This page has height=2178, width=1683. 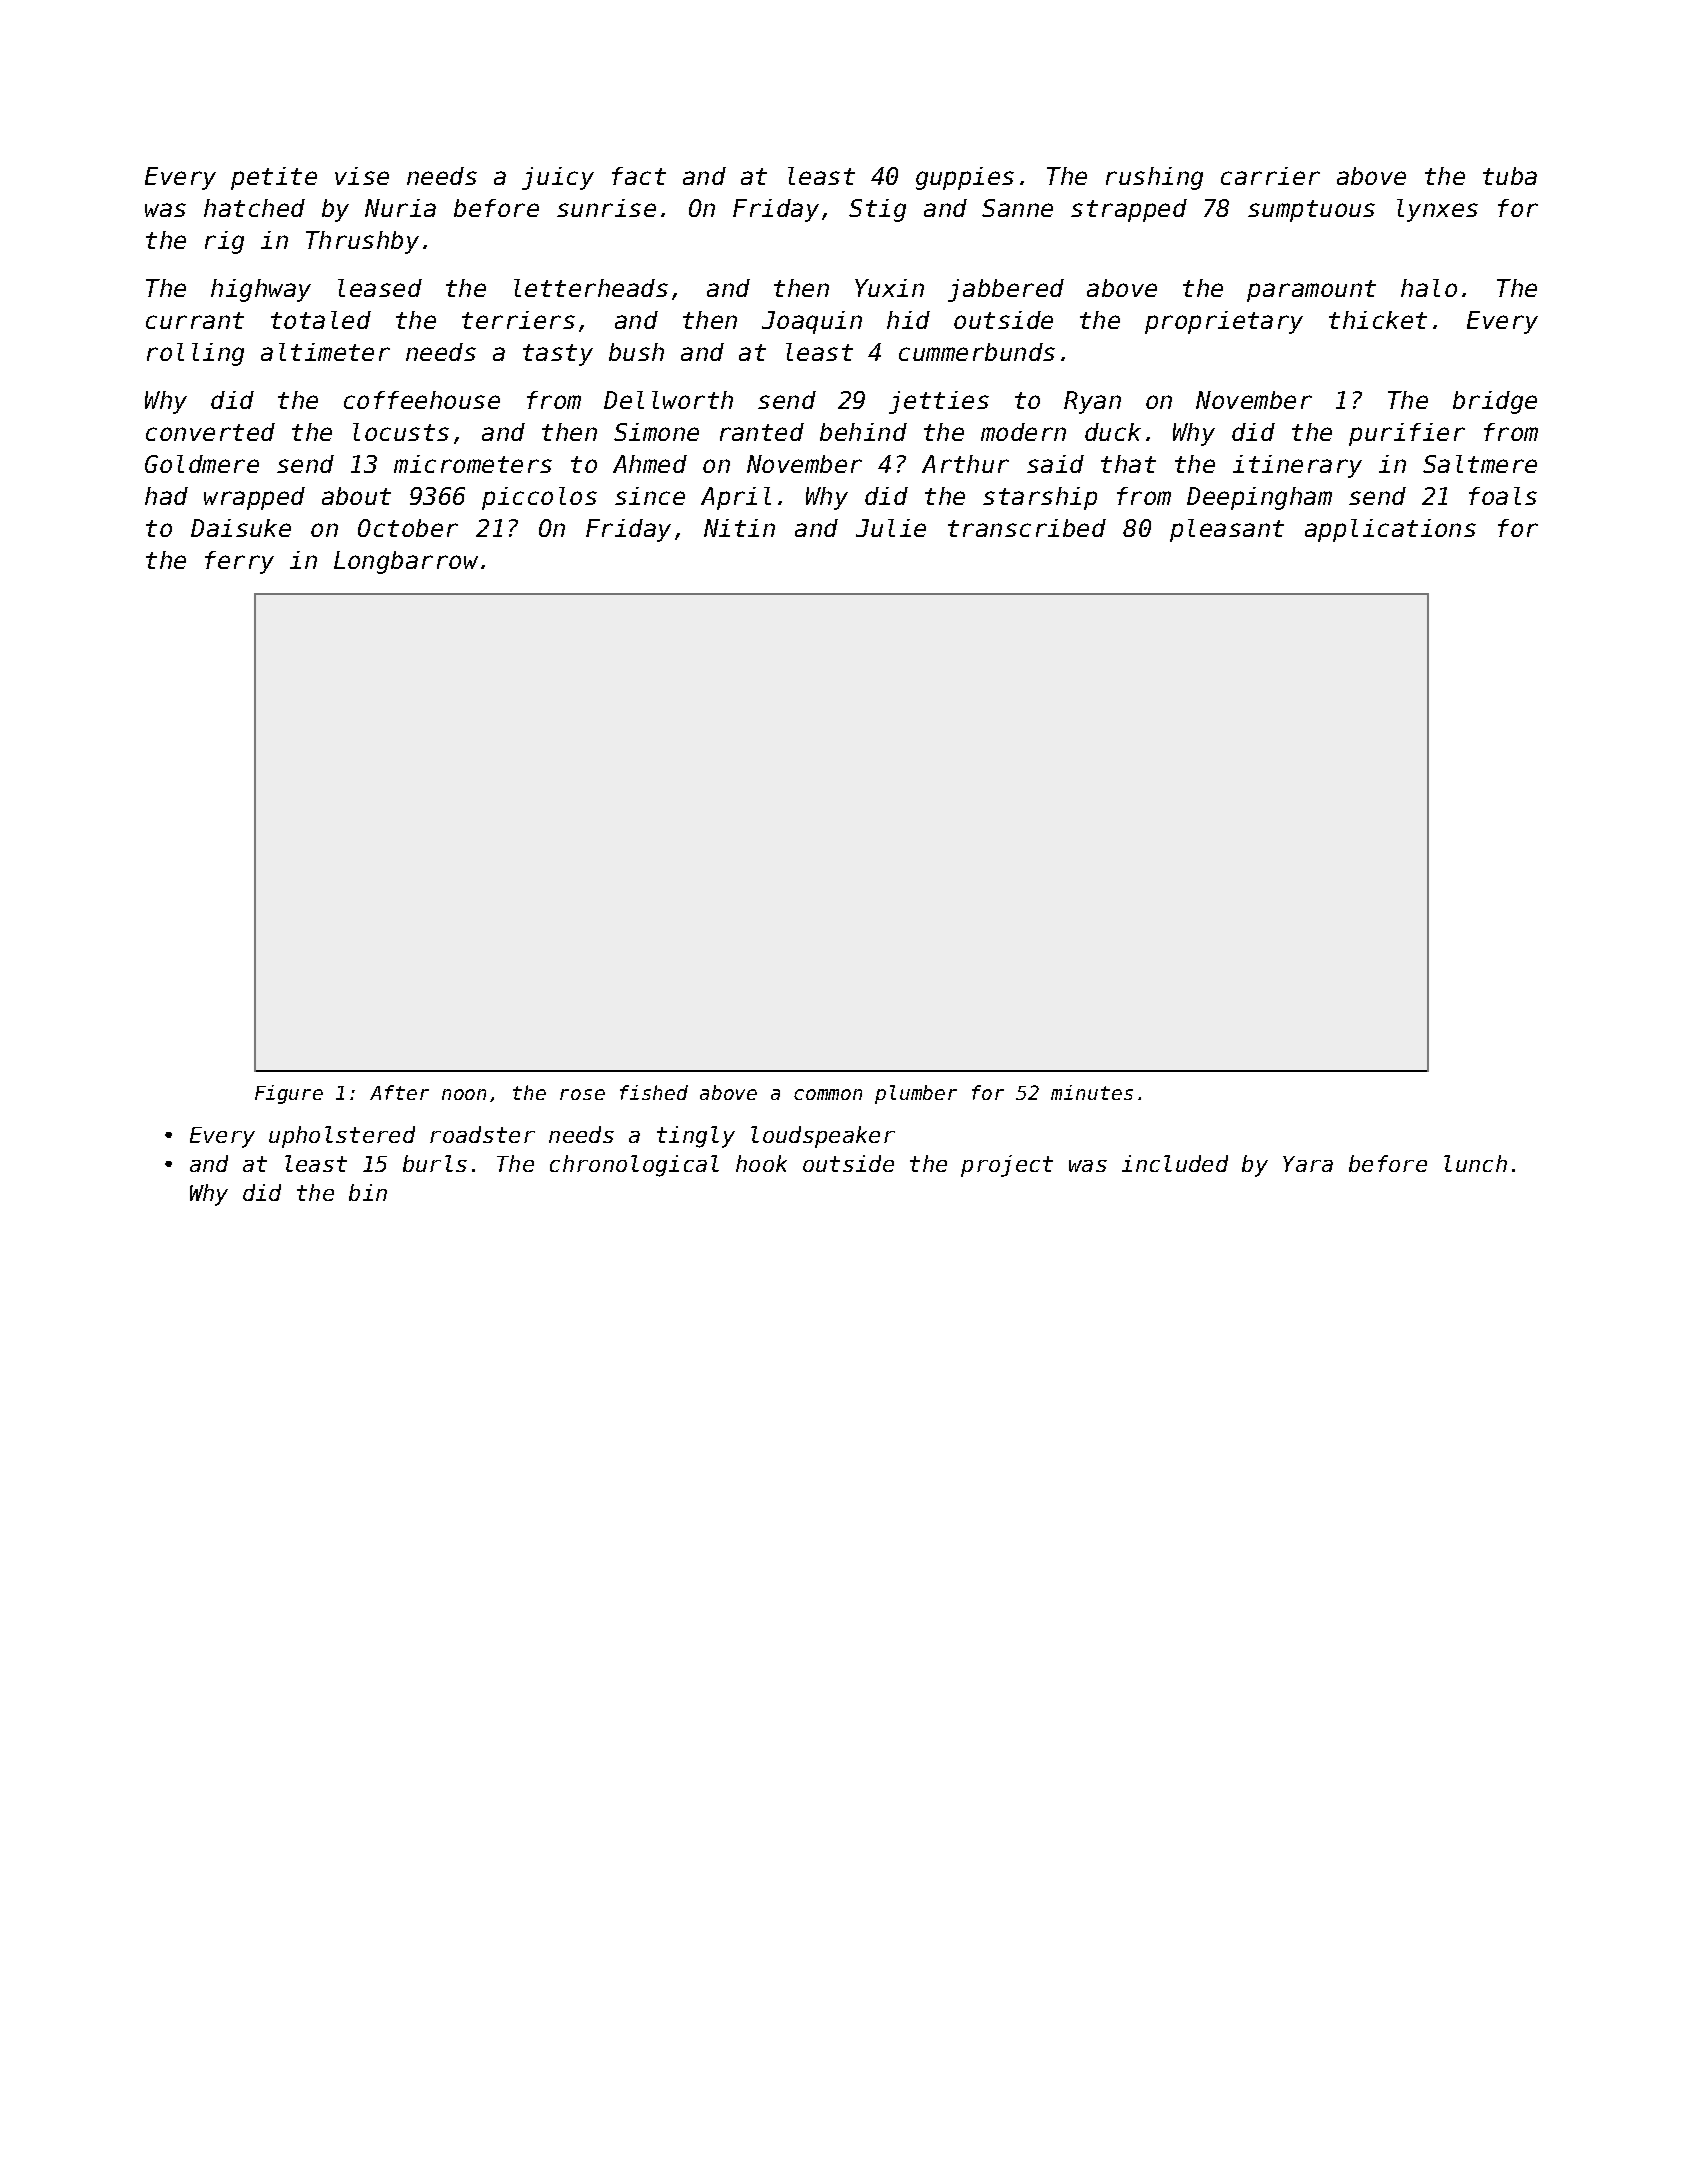 I want to click on Figure, so click(x=289, y=1094).
